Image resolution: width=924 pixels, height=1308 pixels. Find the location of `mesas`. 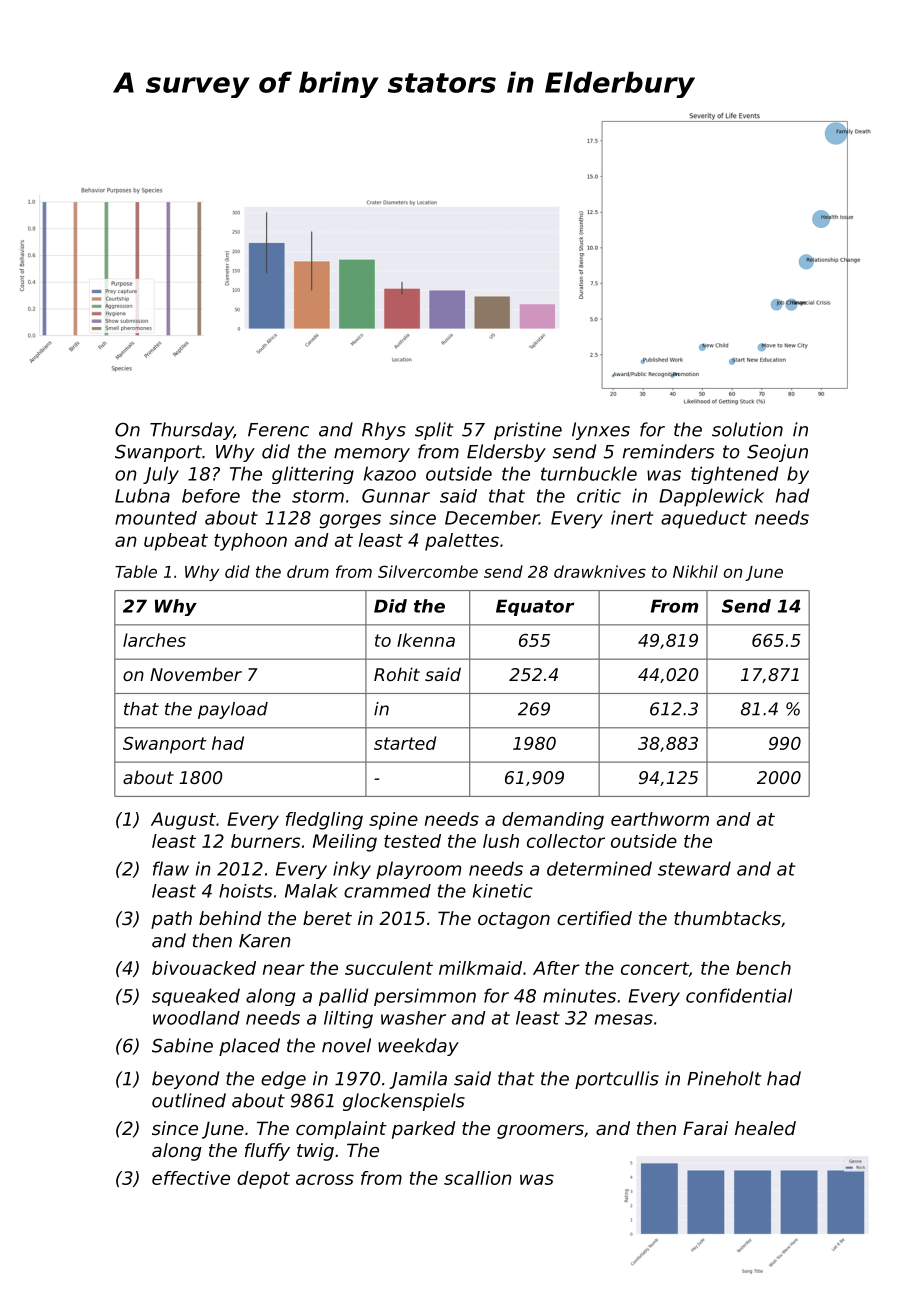

mesas is located at coordinates (624, 1019).
